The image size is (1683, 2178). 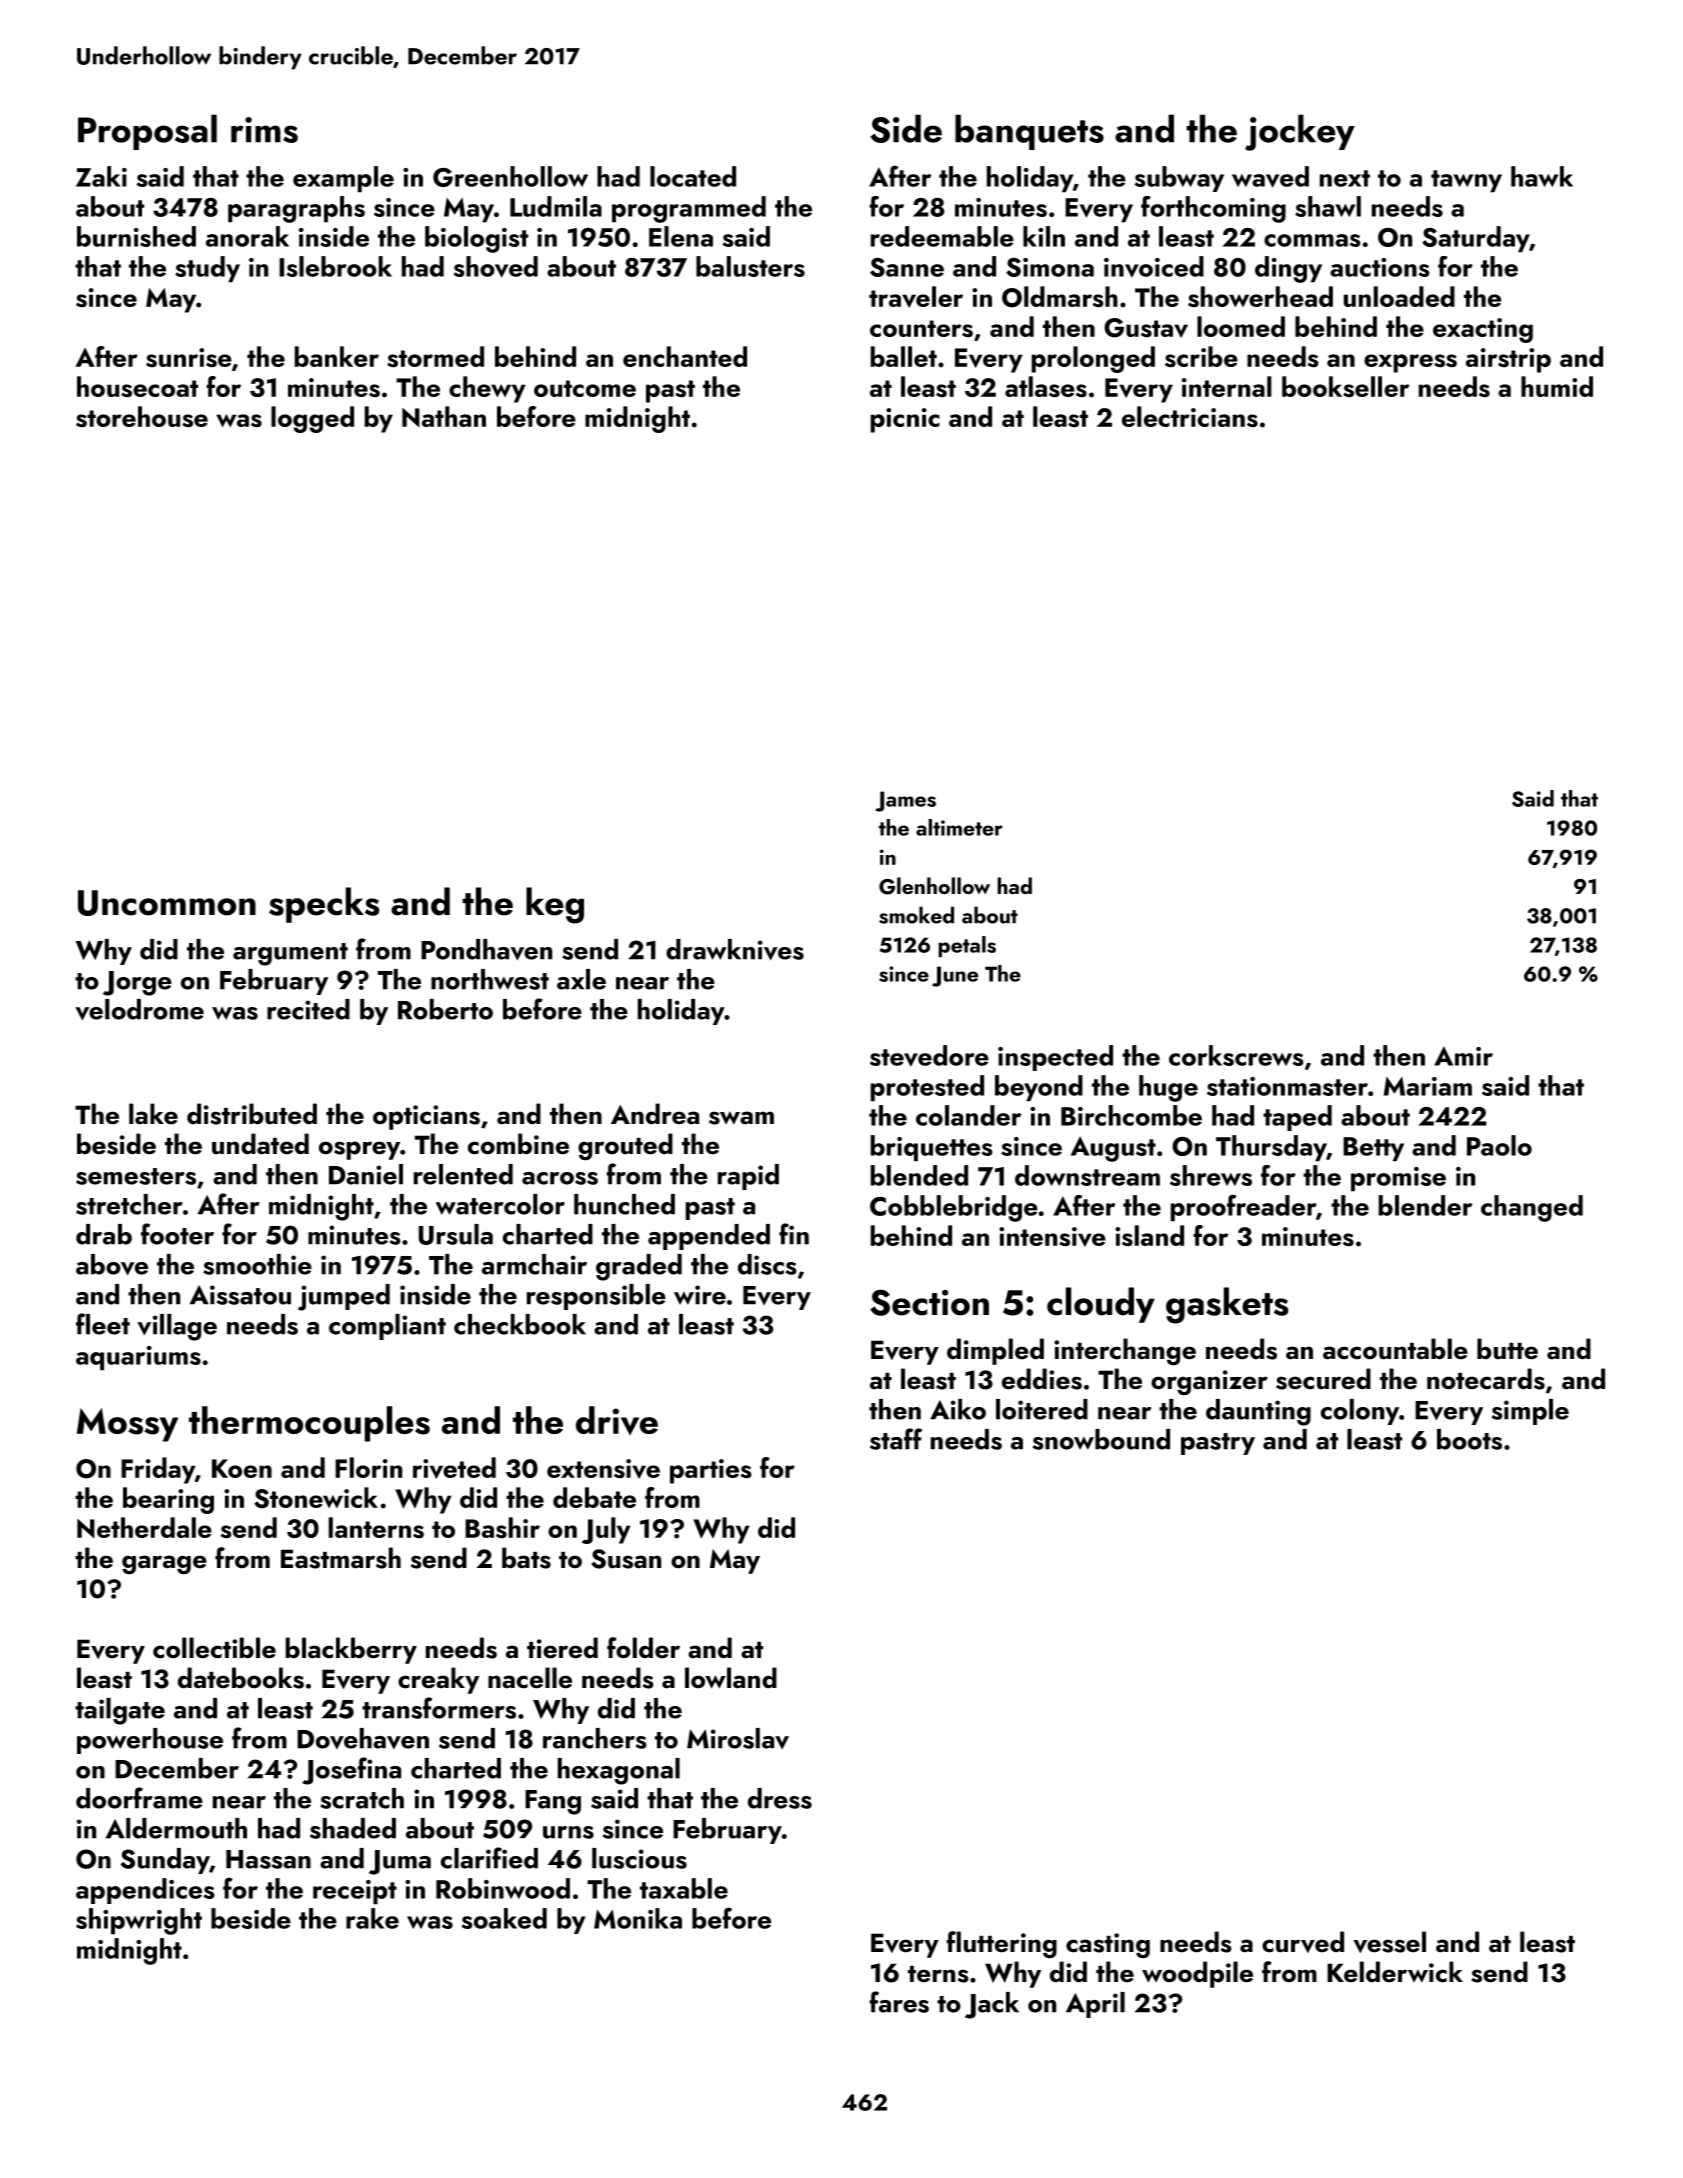 I want to click on wire, so click(x=700, y=1295).
